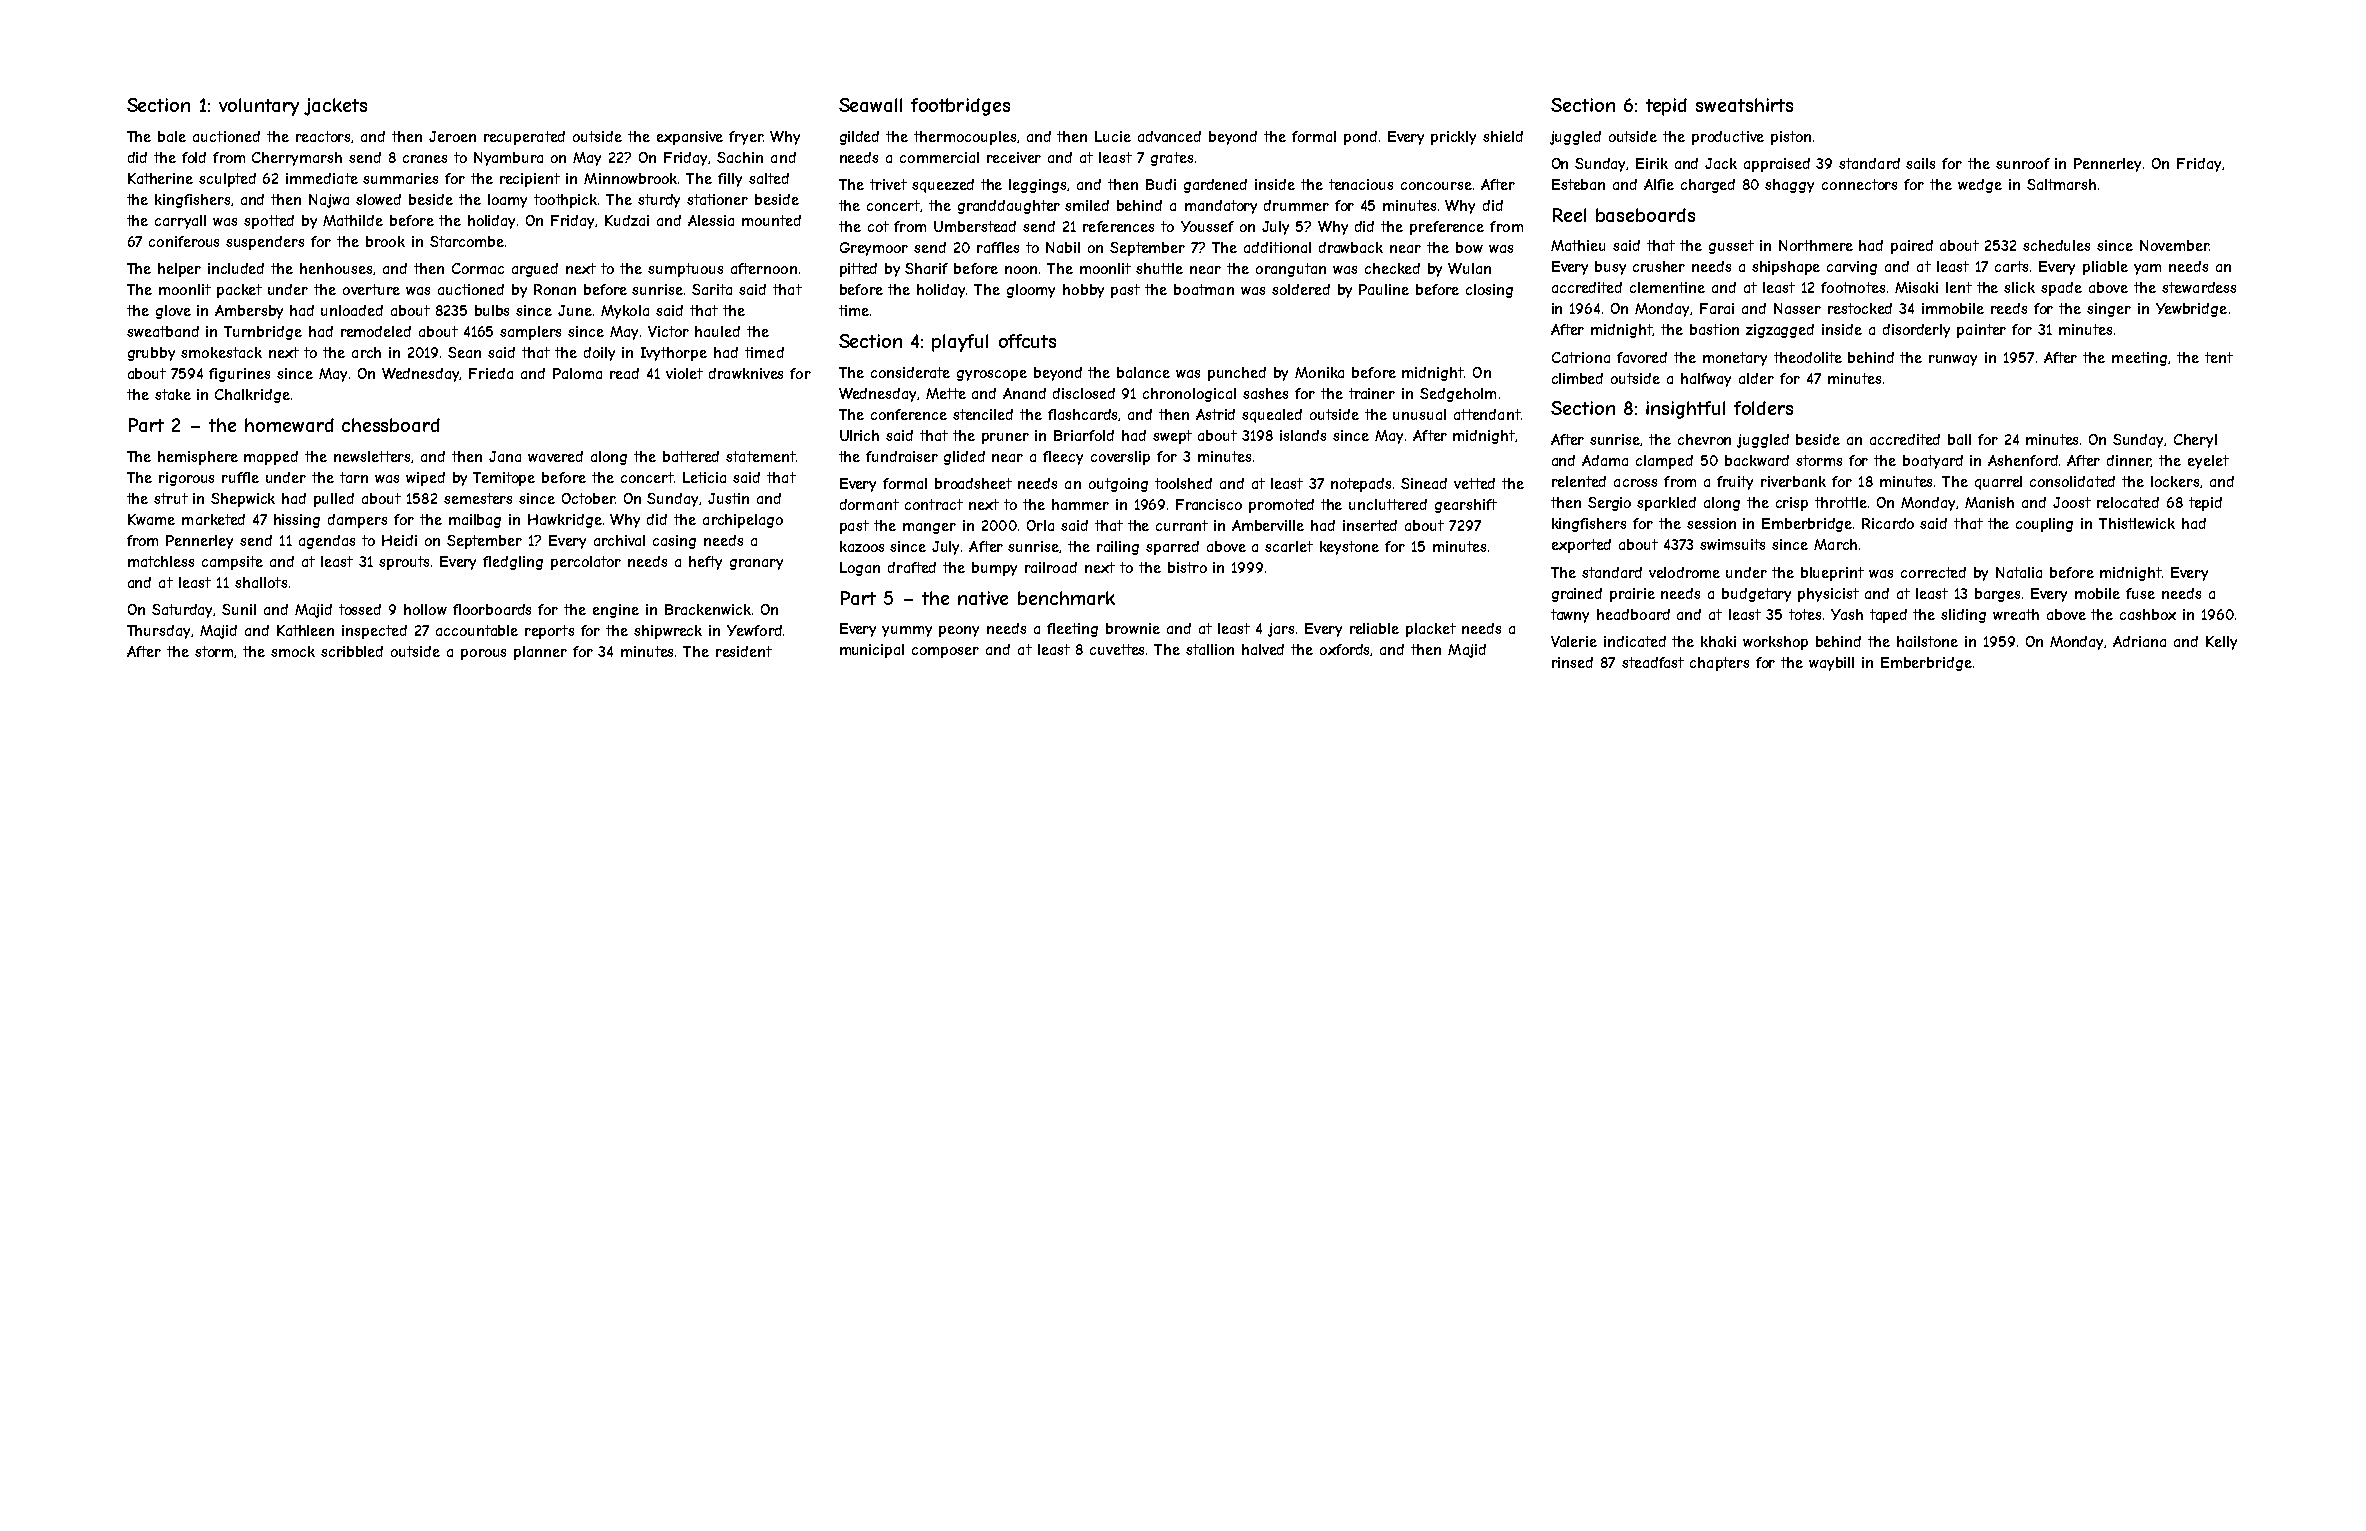 The width and height of the document is (2366, 1531). I want to click on meeting, so click(2139, 359).
